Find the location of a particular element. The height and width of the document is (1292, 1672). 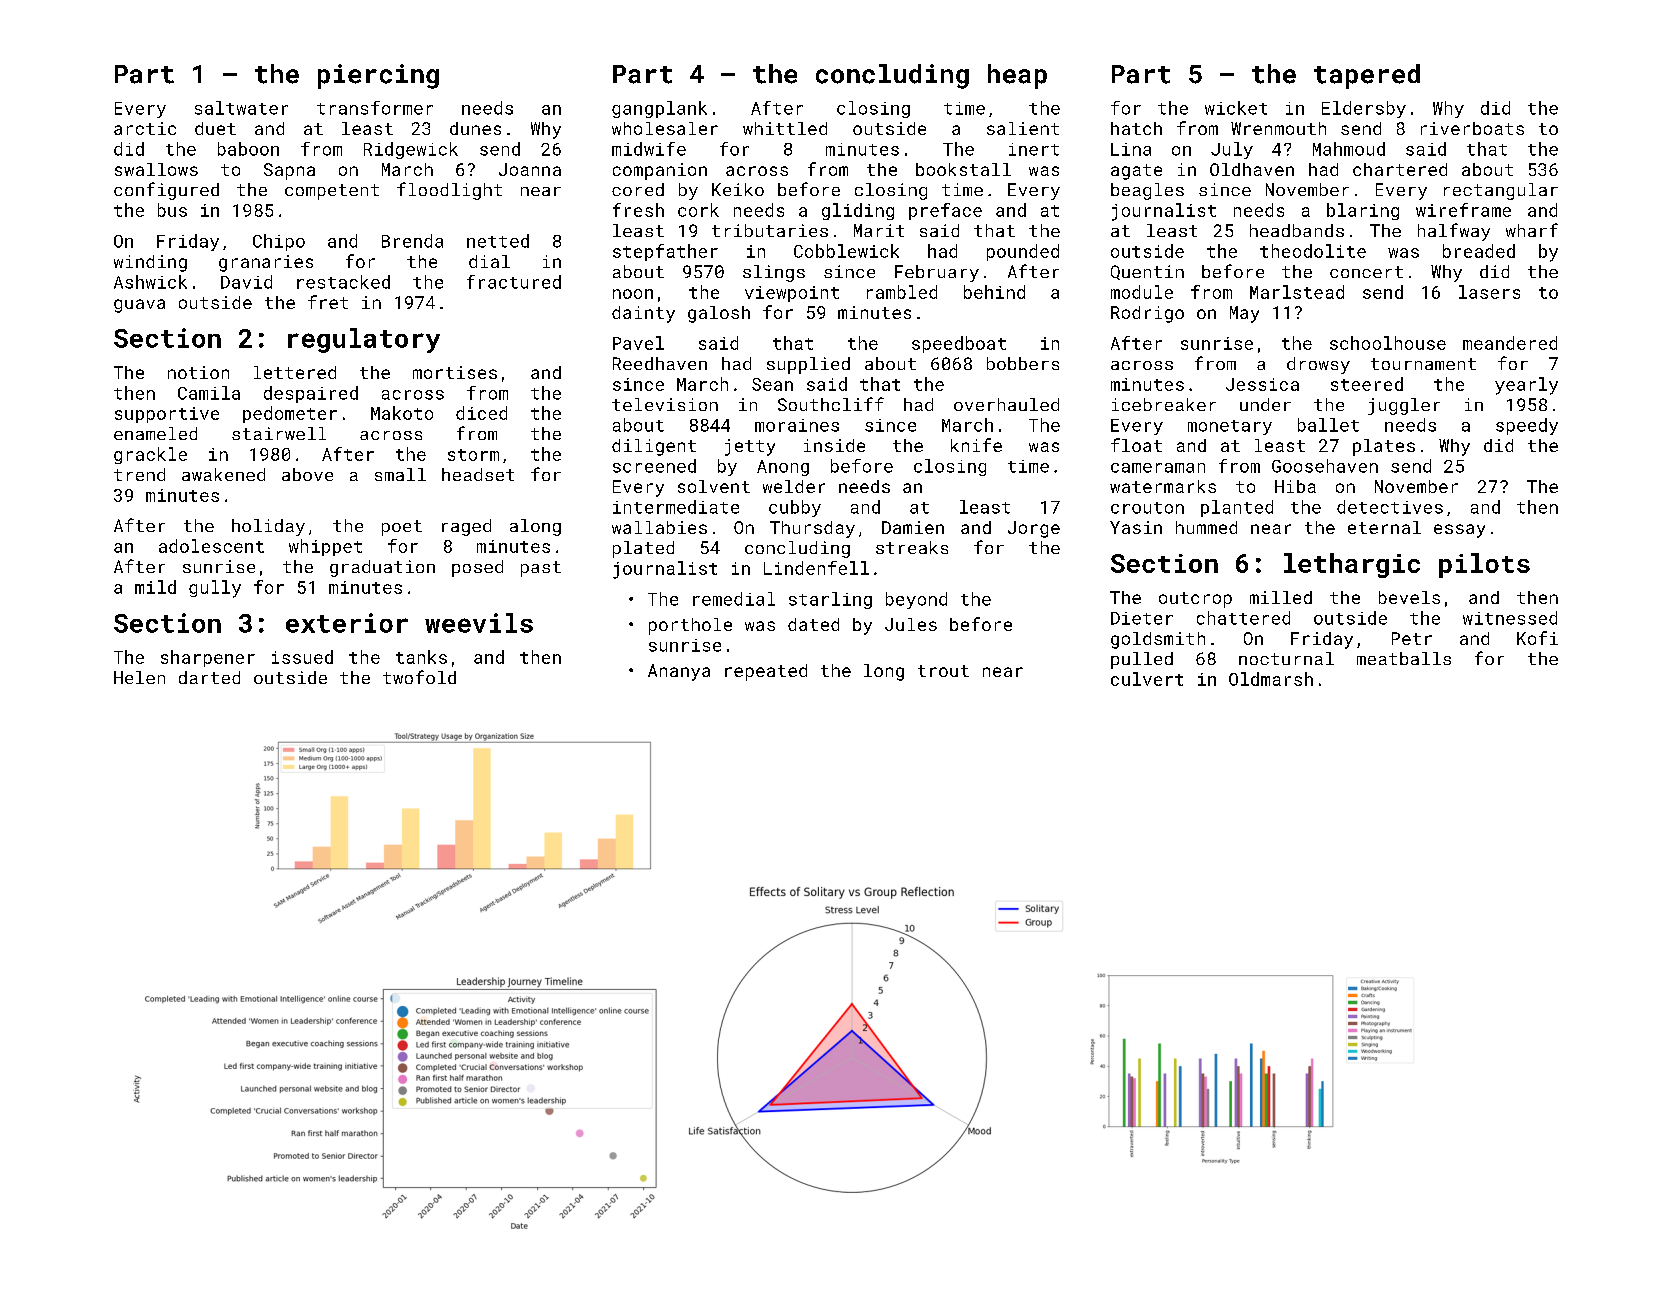

grackle is located at coordinates (150, 455).
